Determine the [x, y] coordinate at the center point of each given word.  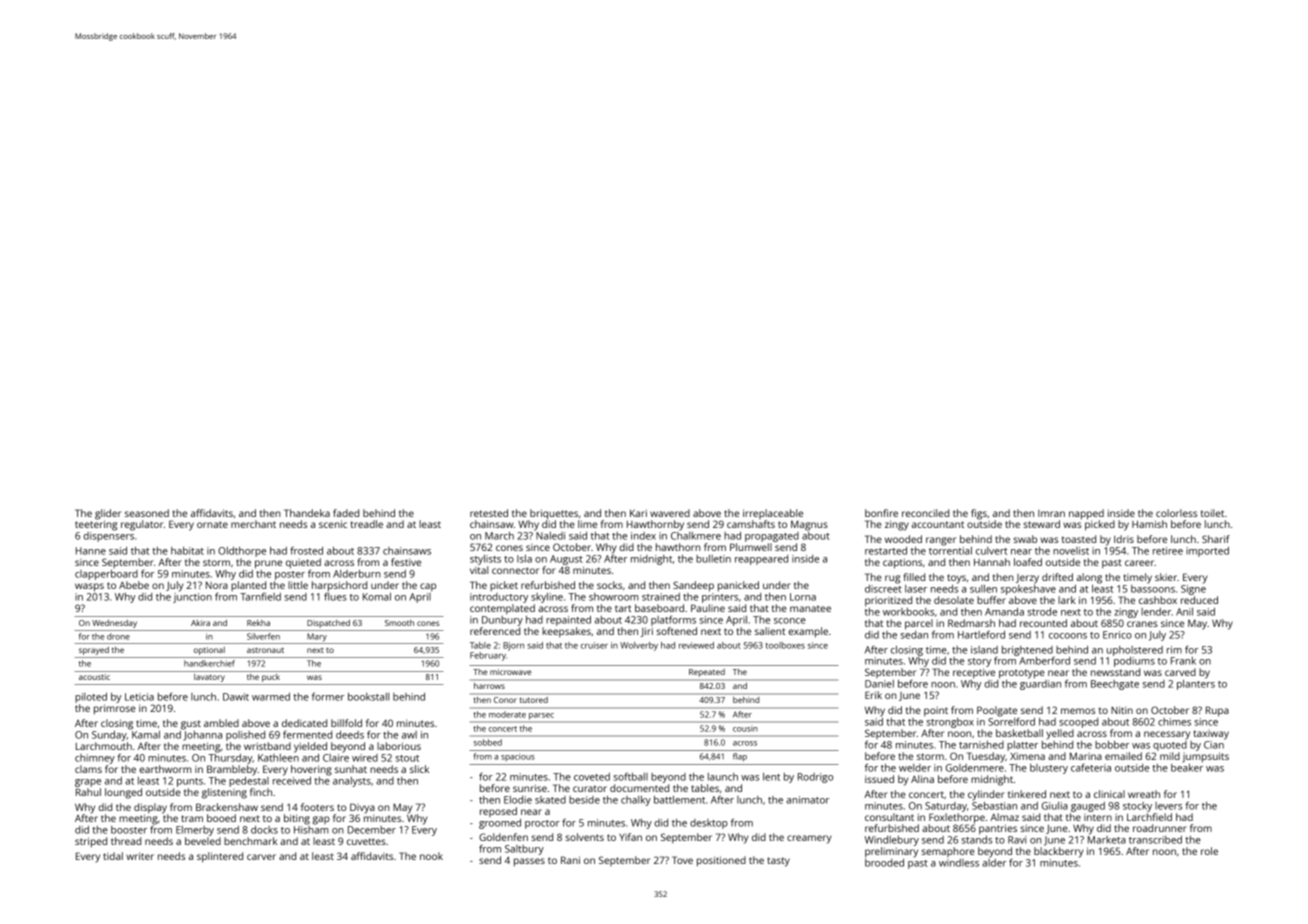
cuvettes [366, 841]
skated [550, 800]
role [1209, 851]
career [1140, 563]
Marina [1086, 756]
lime [587, 524]
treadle [367, 524]
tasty [778, 862]
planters [1196, 685]
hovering [311, 770]
